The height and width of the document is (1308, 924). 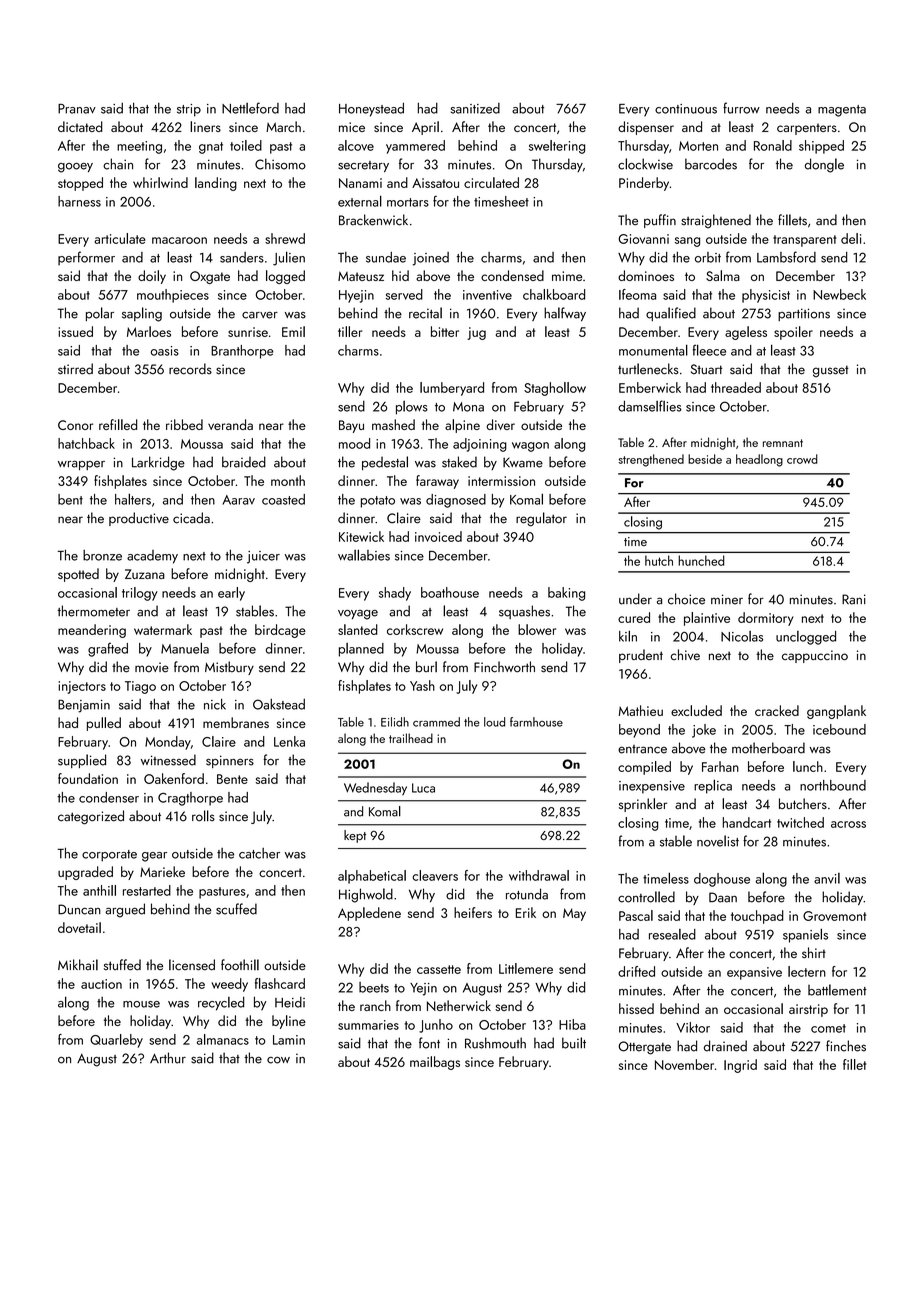 What do you see at coordinates (723, 897) in the document?
I see `Daan` at bounding box center [723, 897].
